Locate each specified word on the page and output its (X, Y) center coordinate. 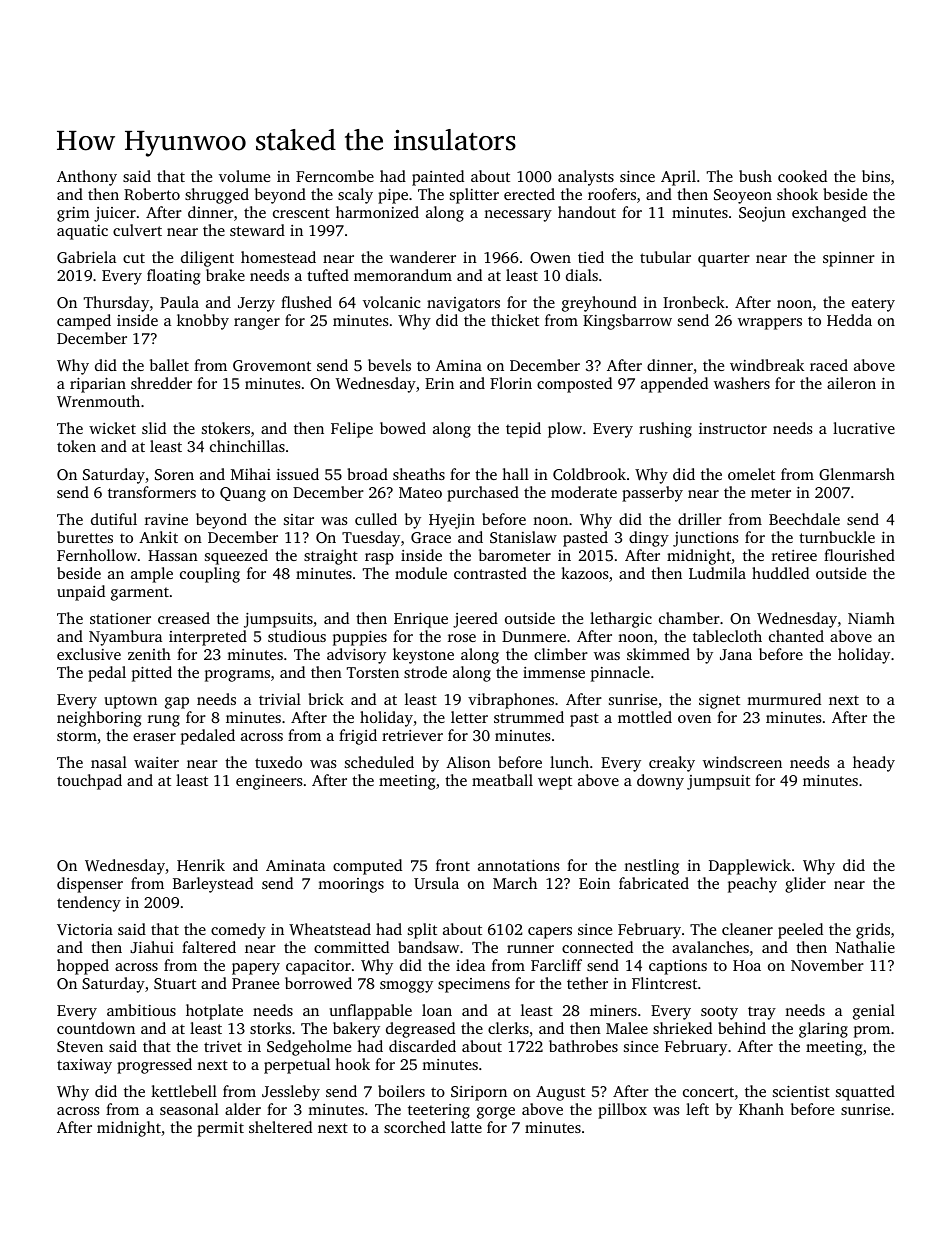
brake (225, 275)
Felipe (352, 430)
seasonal (189, 1109)
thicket (515, 320)
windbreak (767, 365)
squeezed (236, 557)
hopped (83, 967)
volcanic (392, 302)
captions (678, 967)
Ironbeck (694, 302)
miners (613, 1010)
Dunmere (534, 636)
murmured (784, 699)
